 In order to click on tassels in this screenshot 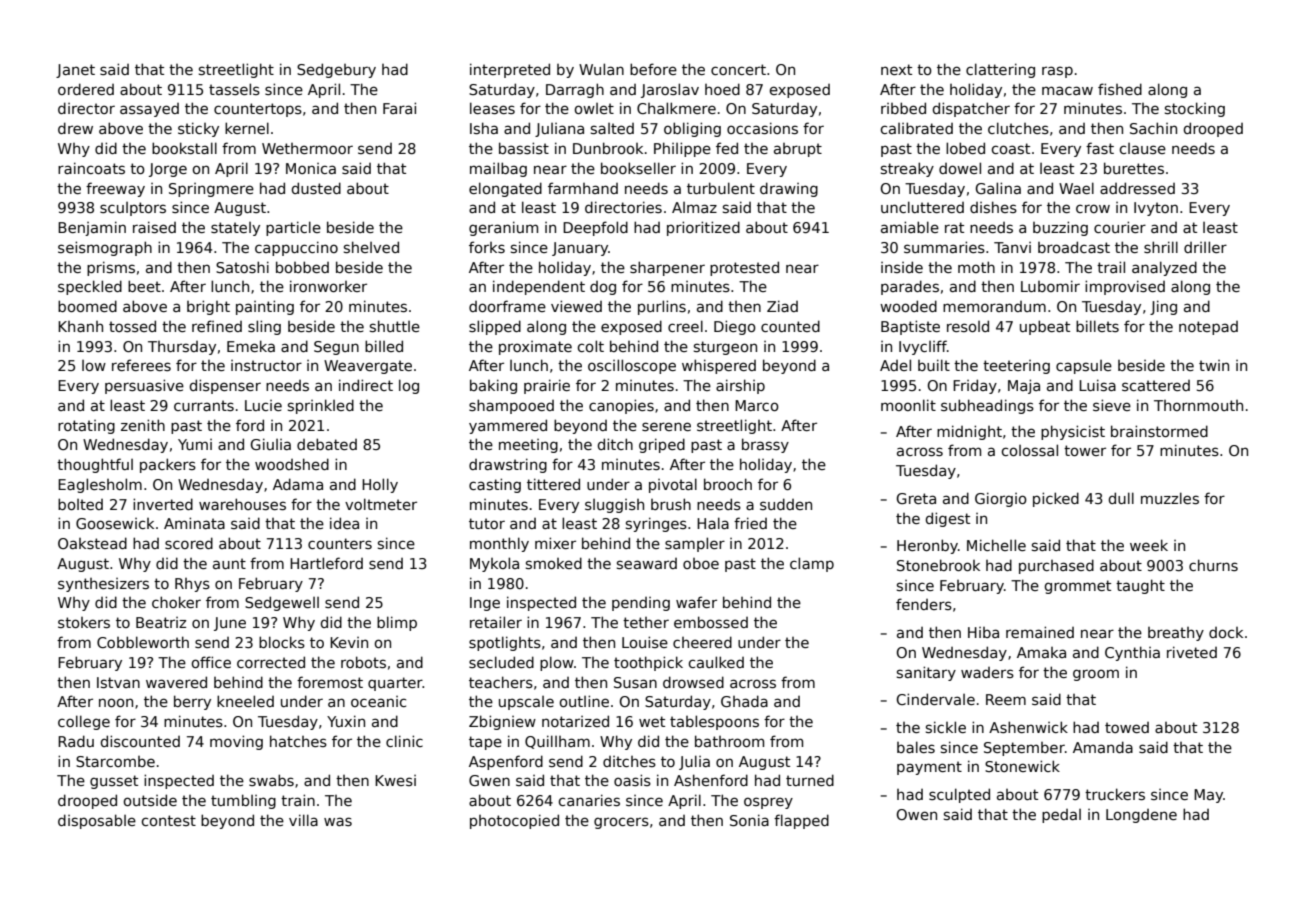, I will do `click(234, 89)`.
